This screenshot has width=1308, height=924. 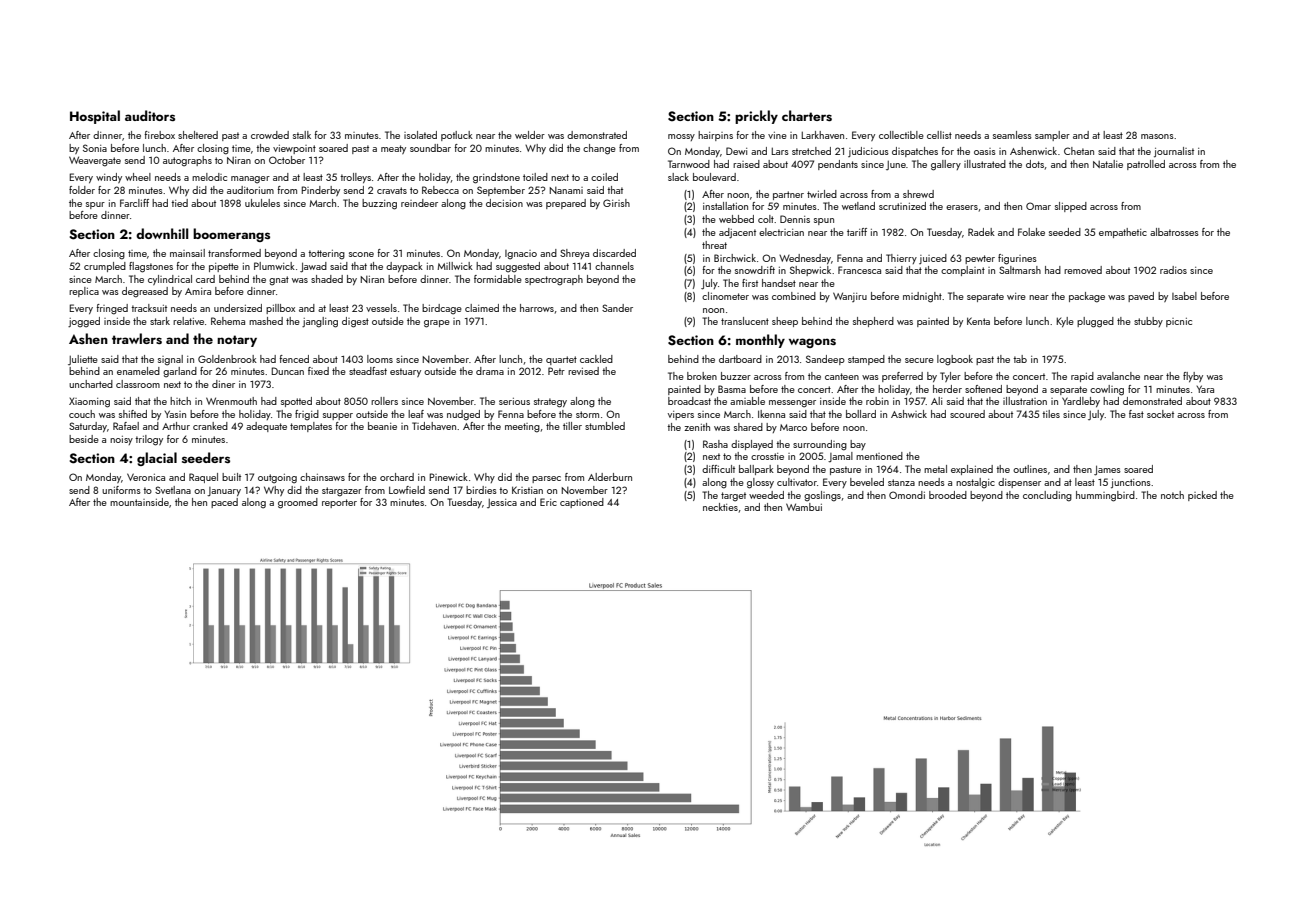 What do you see at coordinates (720, 507) in the screenshot?
I see `neckties` at bounding box center [720, 507].
